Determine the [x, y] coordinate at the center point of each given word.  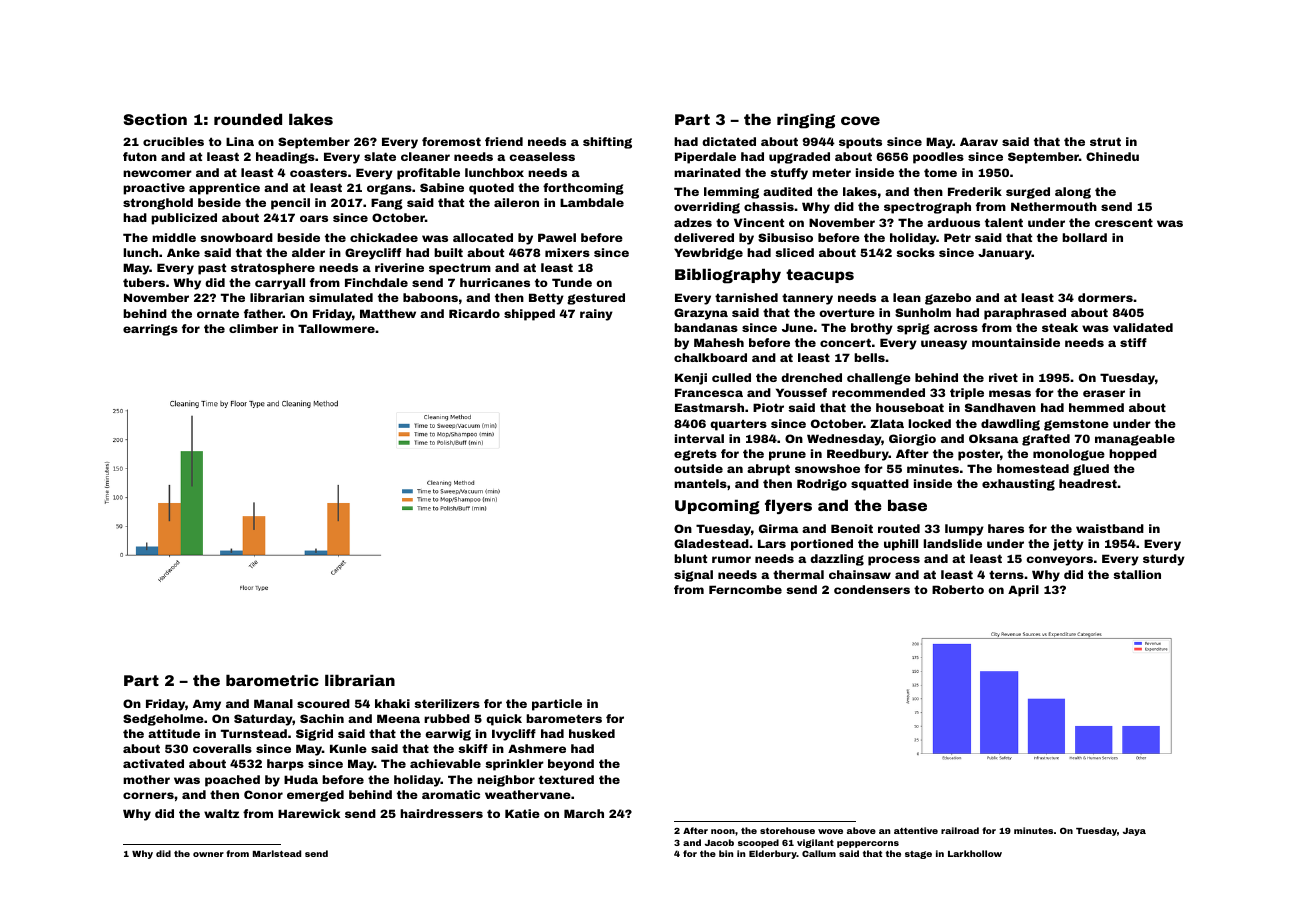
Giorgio [912, 440]
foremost [451, 141]
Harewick [309, 813]
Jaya [1134, 832]
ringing [806, 121]
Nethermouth [1054, 206]
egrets [695, 455]
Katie [522, 813]
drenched [811, 377]
